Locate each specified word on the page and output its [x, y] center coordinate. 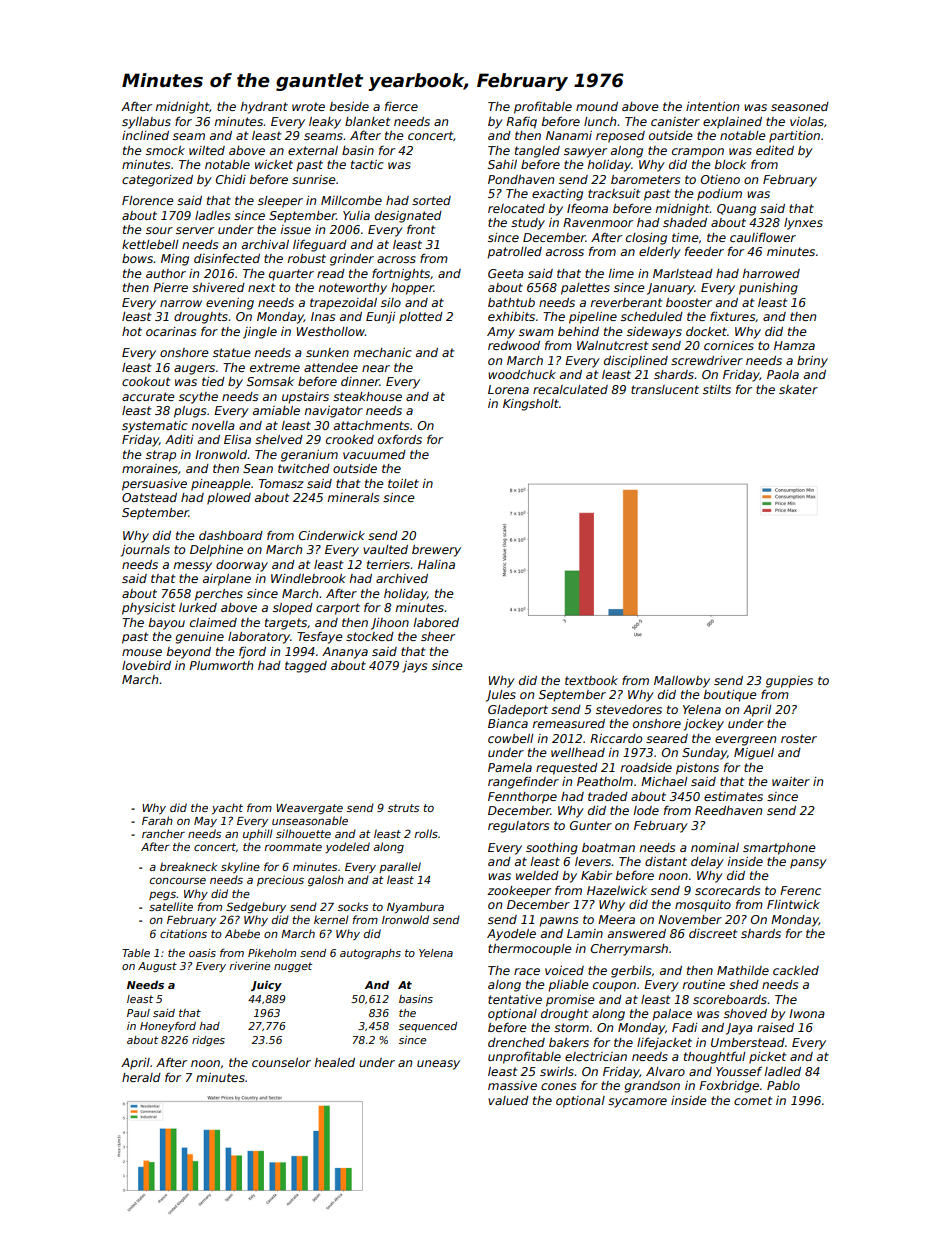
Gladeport [518, 711]
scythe [198, 398]
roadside [646, 767]
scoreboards [730, 999]
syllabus [146, 123]
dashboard [231, 535]
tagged [306, 667]
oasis [202, 953]
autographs [370, 954]
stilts [717, 389]
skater [798, 389]
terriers [388, 564]
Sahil [502, 164]
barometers [645, 179]
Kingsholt [531, 405]
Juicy [266, 986]
